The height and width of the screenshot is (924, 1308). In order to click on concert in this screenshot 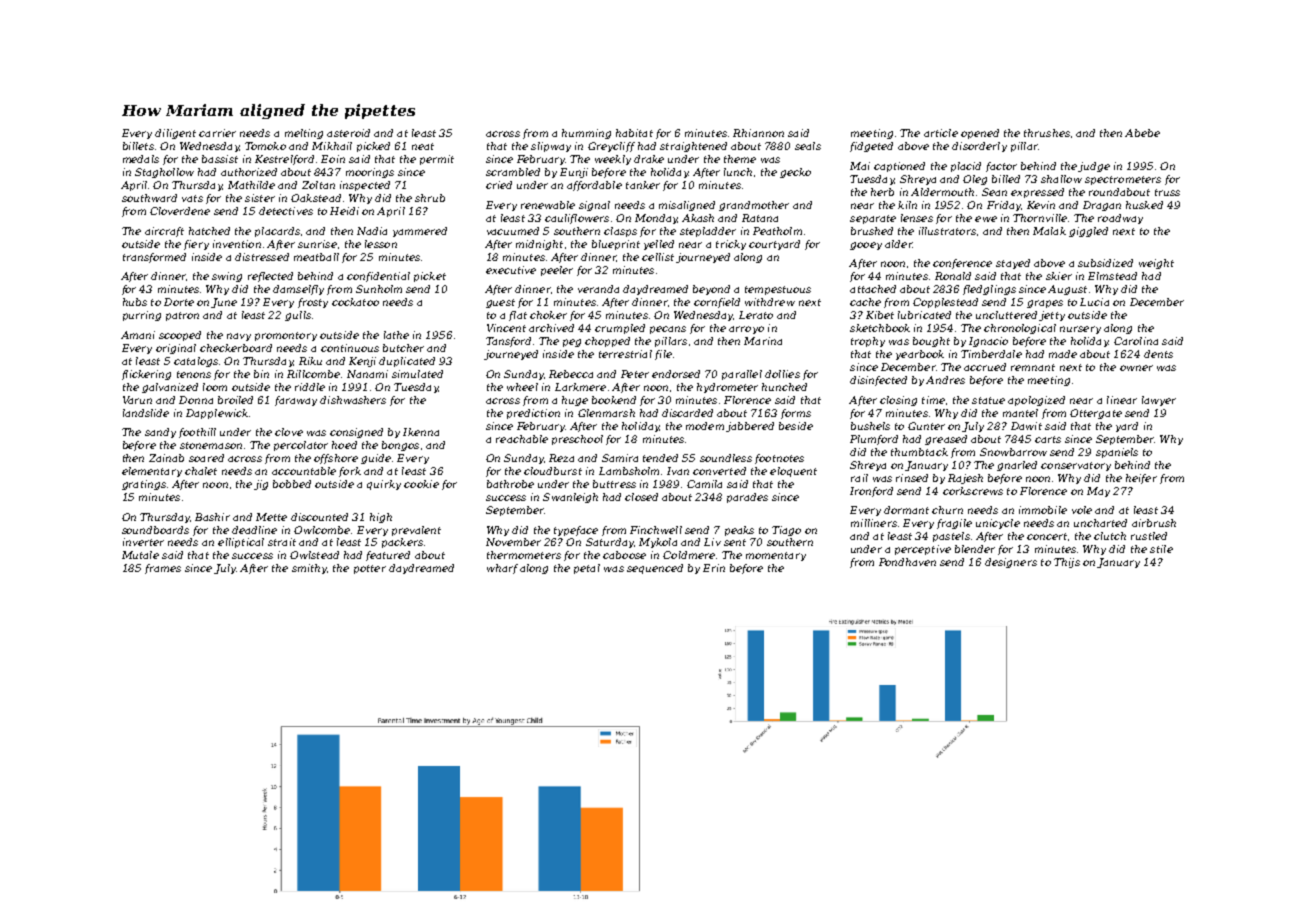, I will do `click(1047, 536)`.
